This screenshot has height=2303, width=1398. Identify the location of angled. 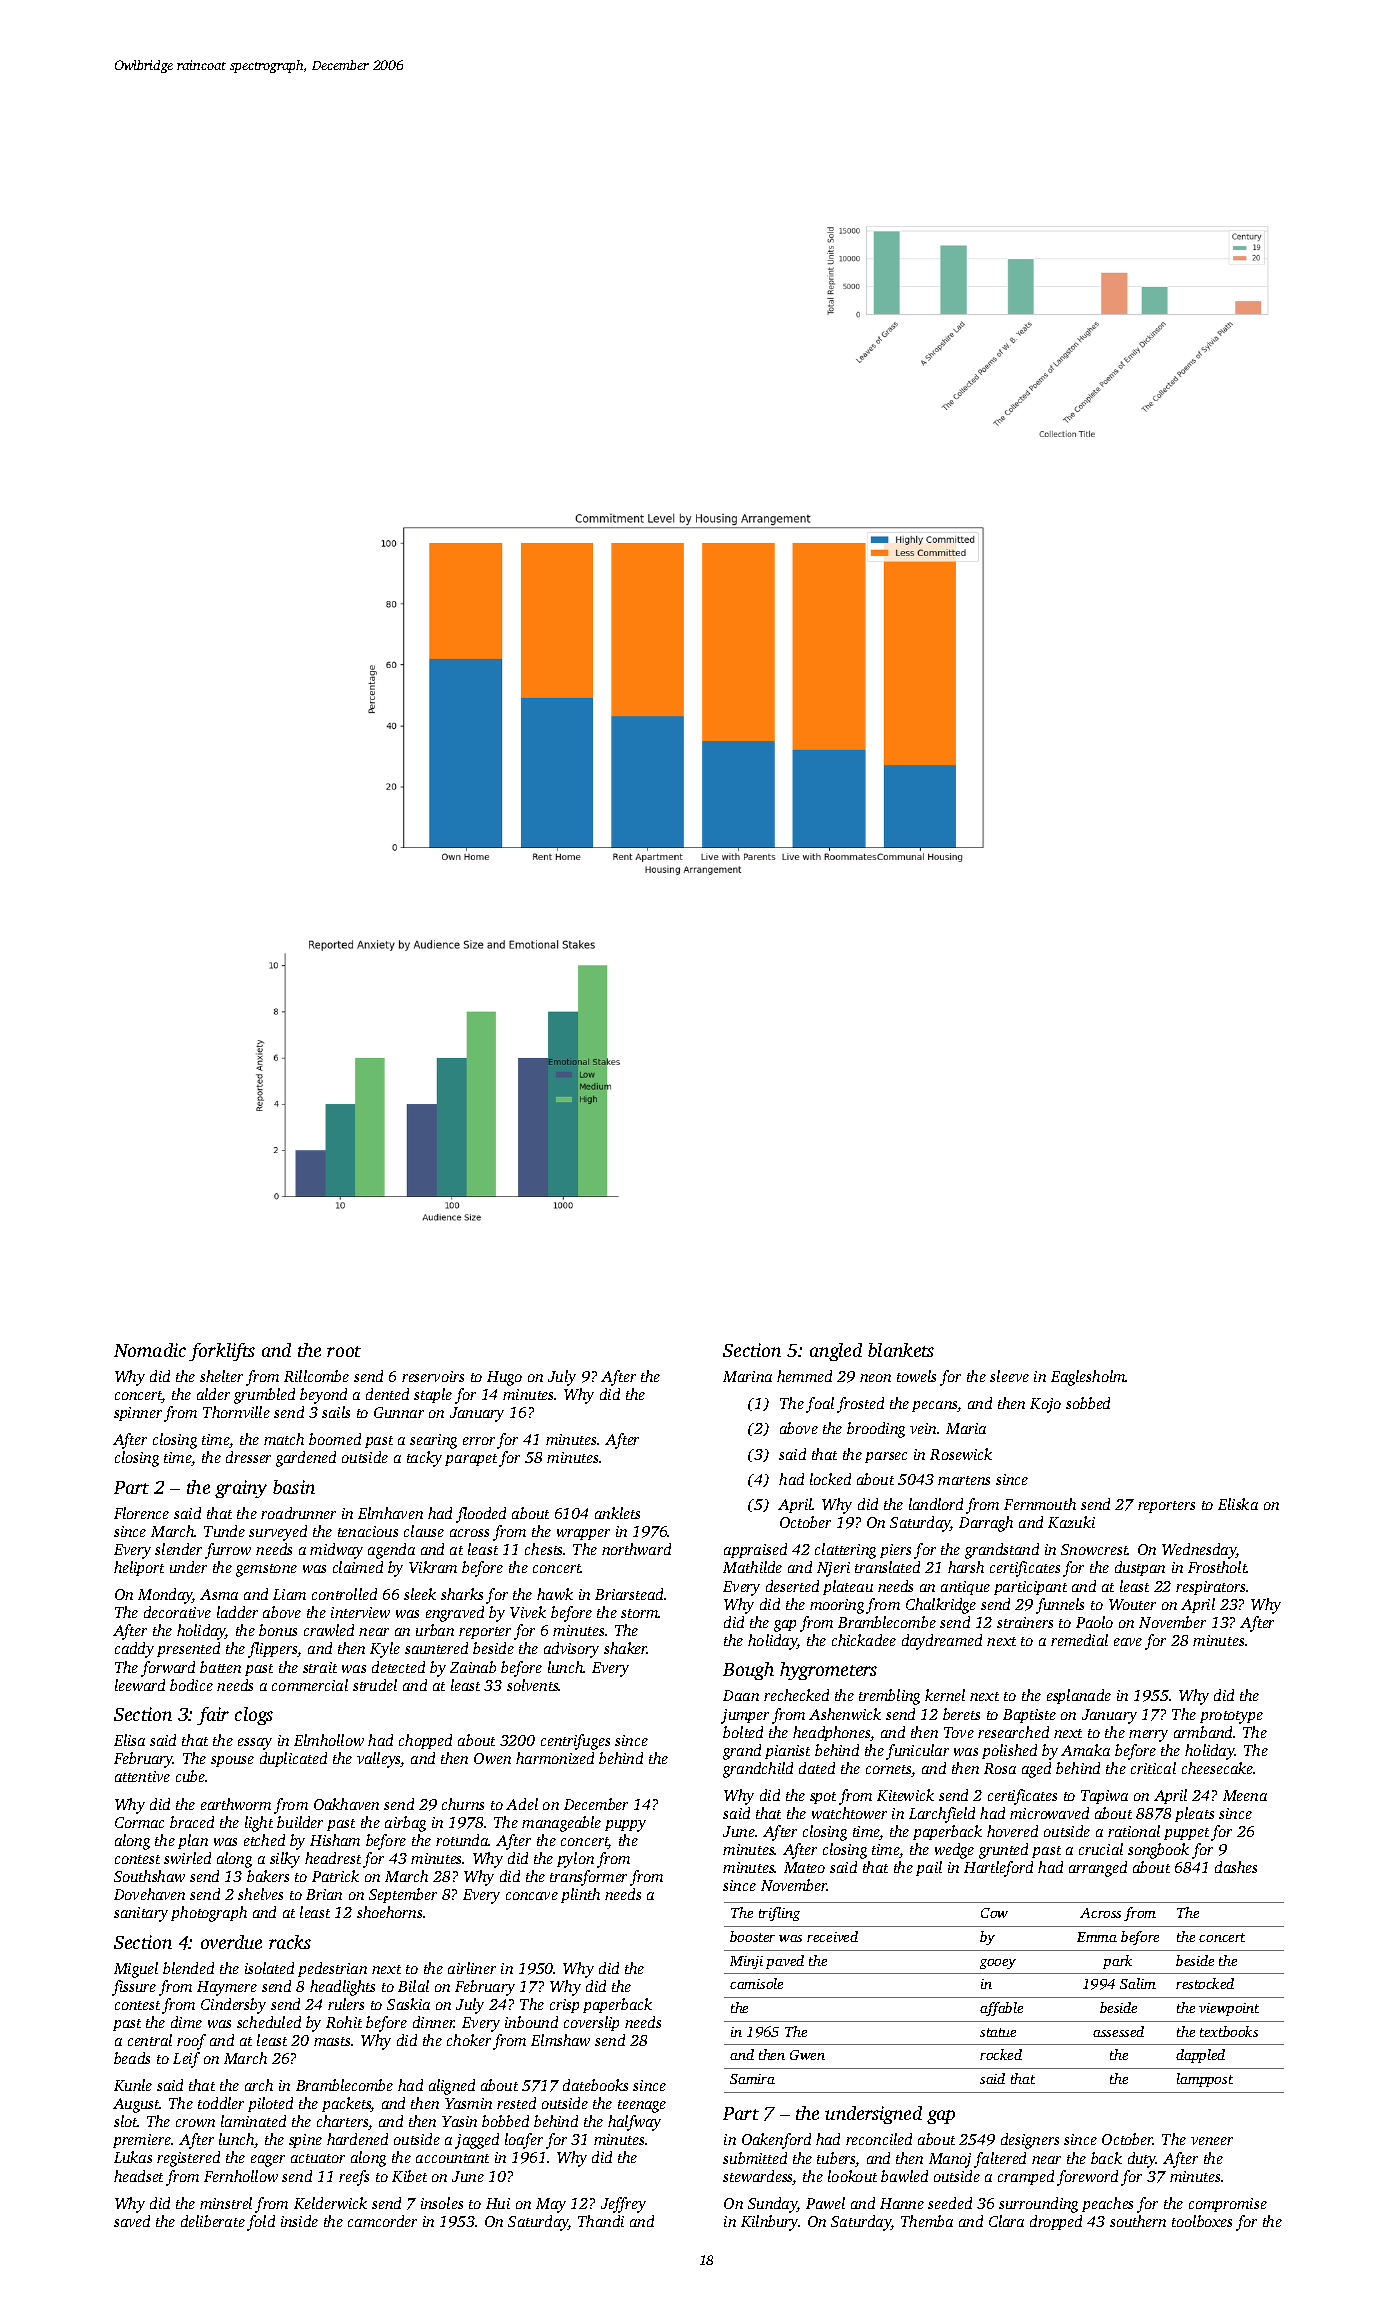
(836, 1352).
